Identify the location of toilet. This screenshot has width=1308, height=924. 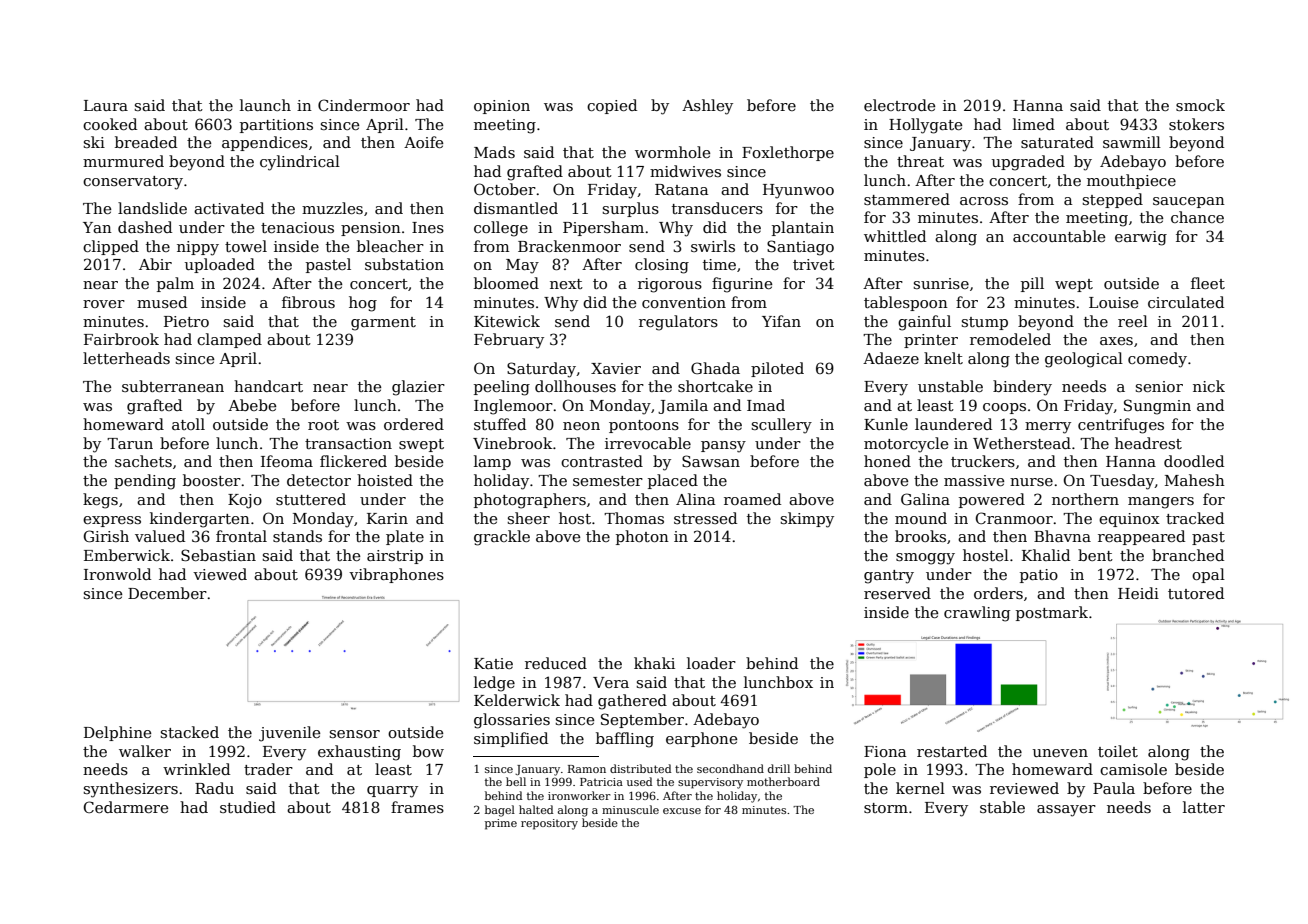
(1118, 751).
